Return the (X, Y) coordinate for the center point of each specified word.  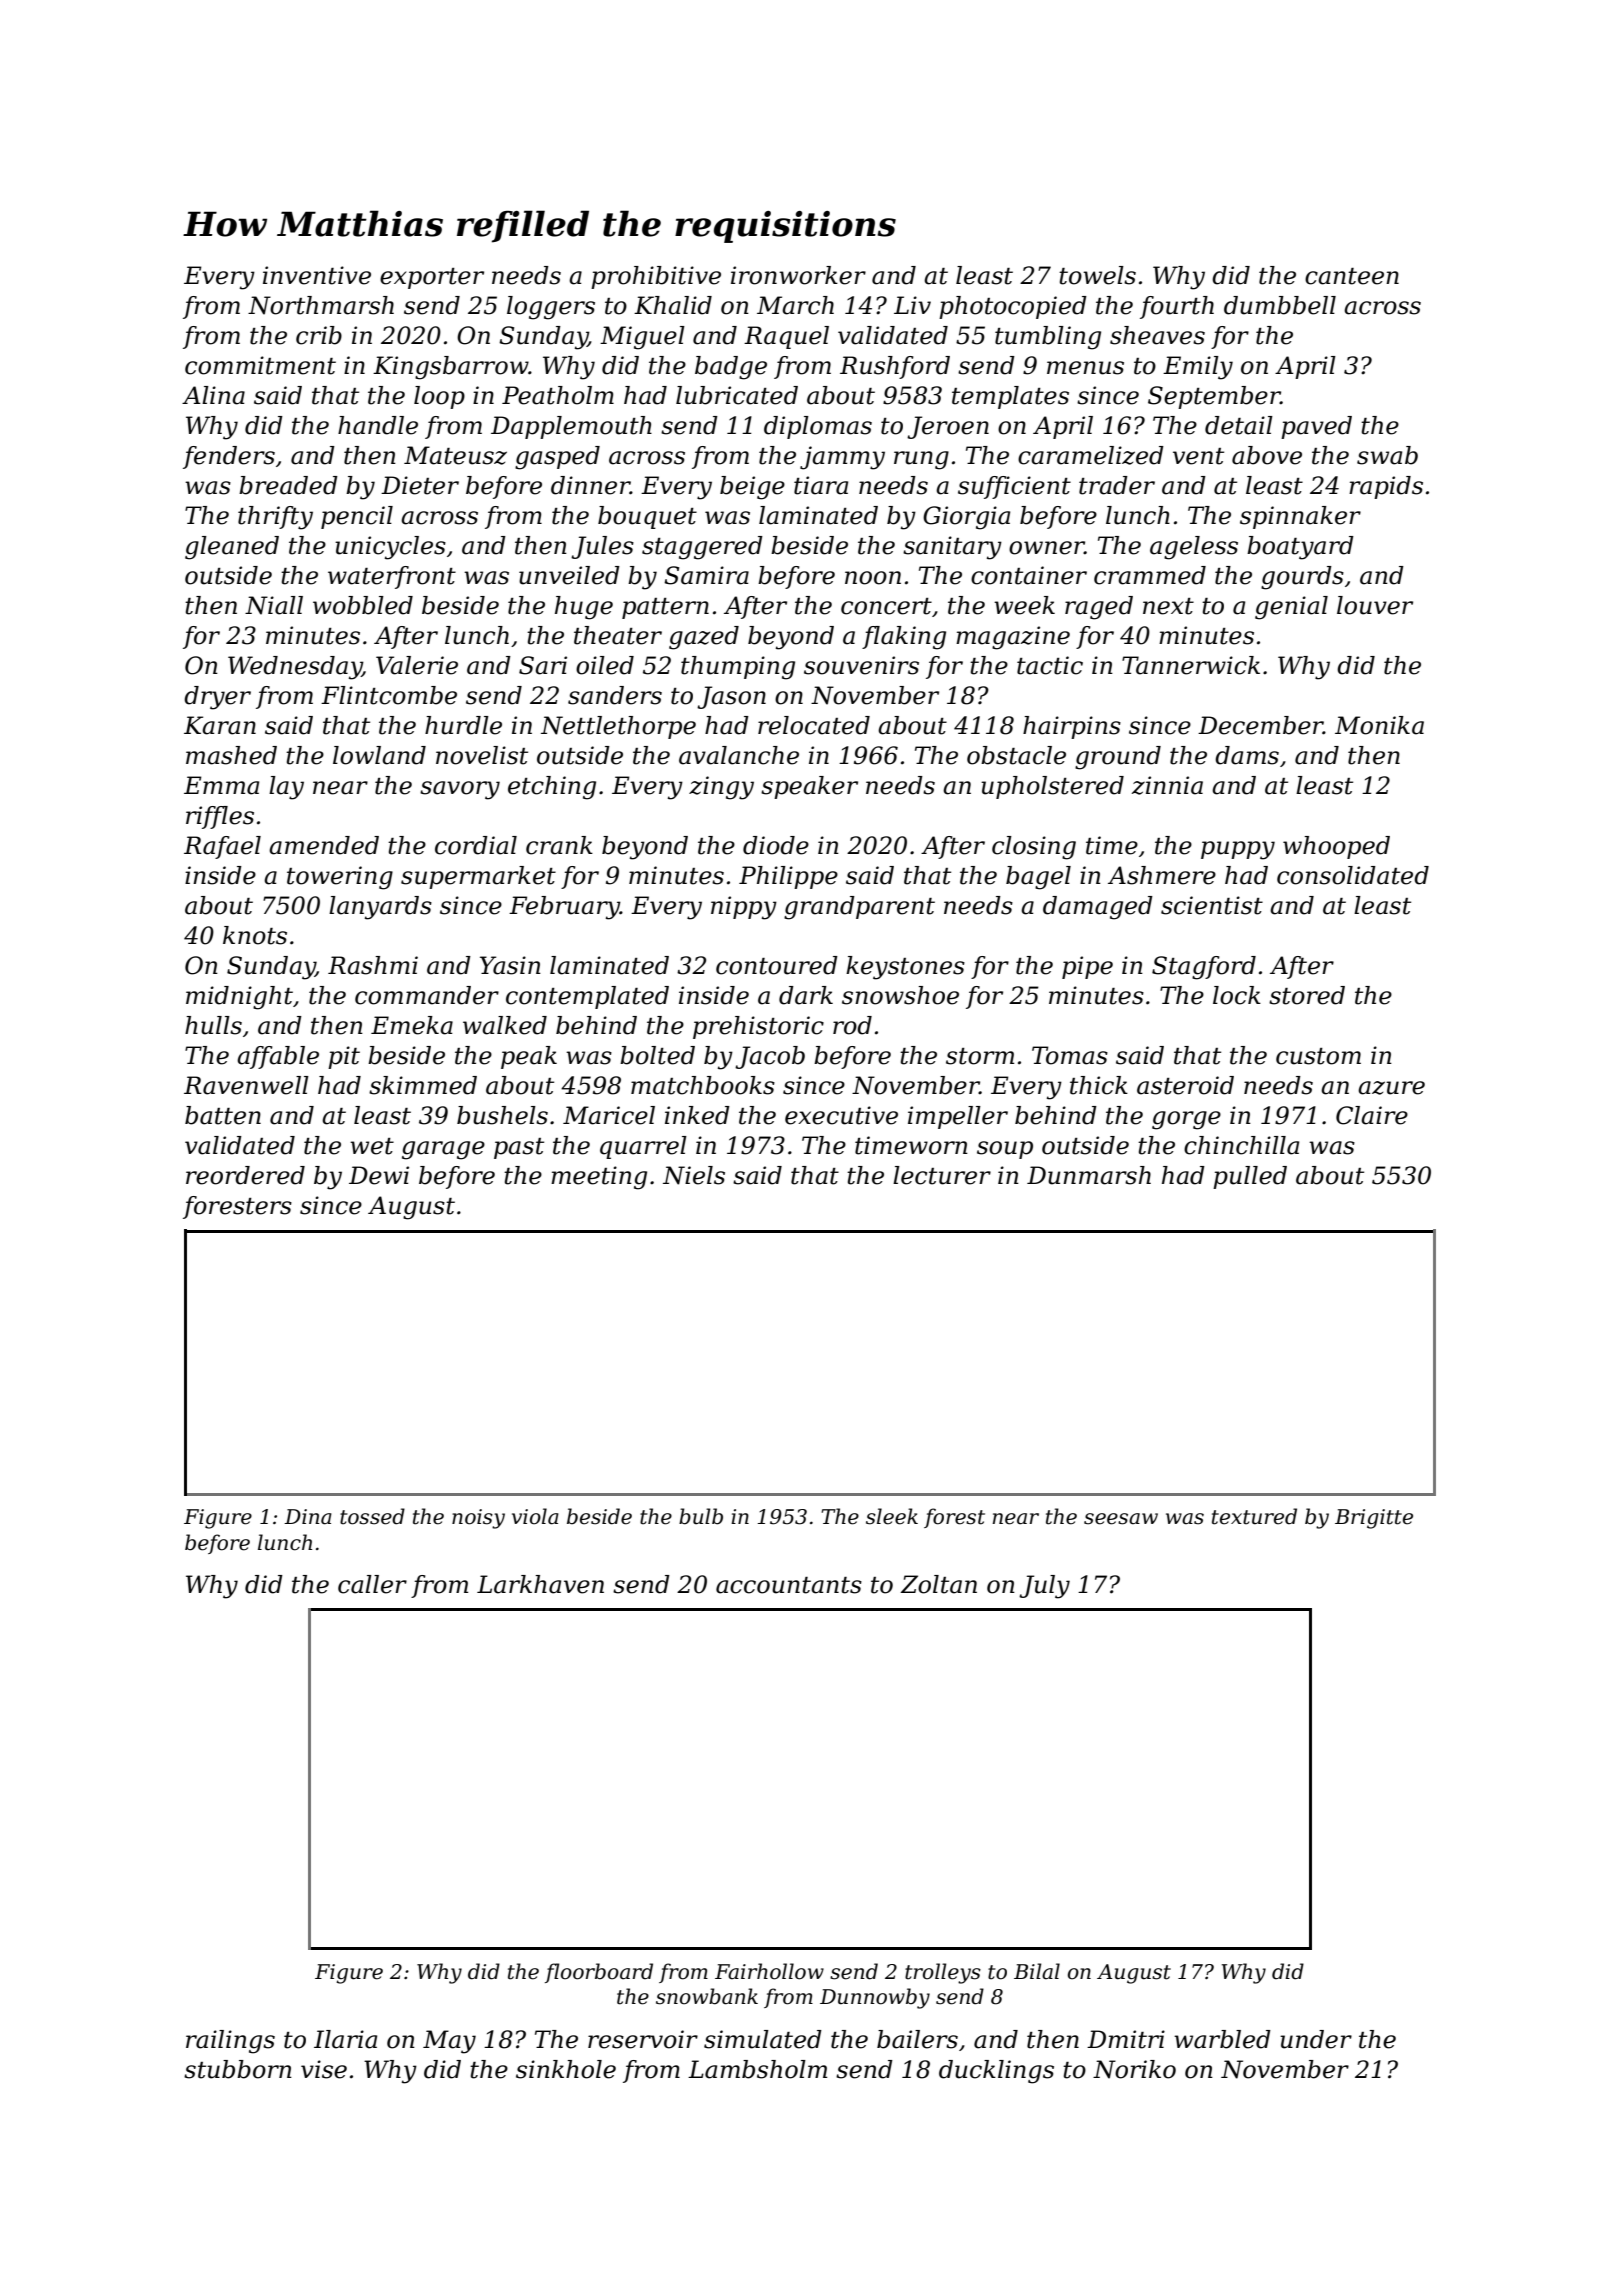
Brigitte (1374, 1519)
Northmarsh (321, 305)
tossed (372, 1516)
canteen (1352, 276)
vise (324, 2069)
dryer (217, 698)
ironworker (798, 275)
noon (873, 578)
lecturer (942, 1175)
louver (1375, 605)
